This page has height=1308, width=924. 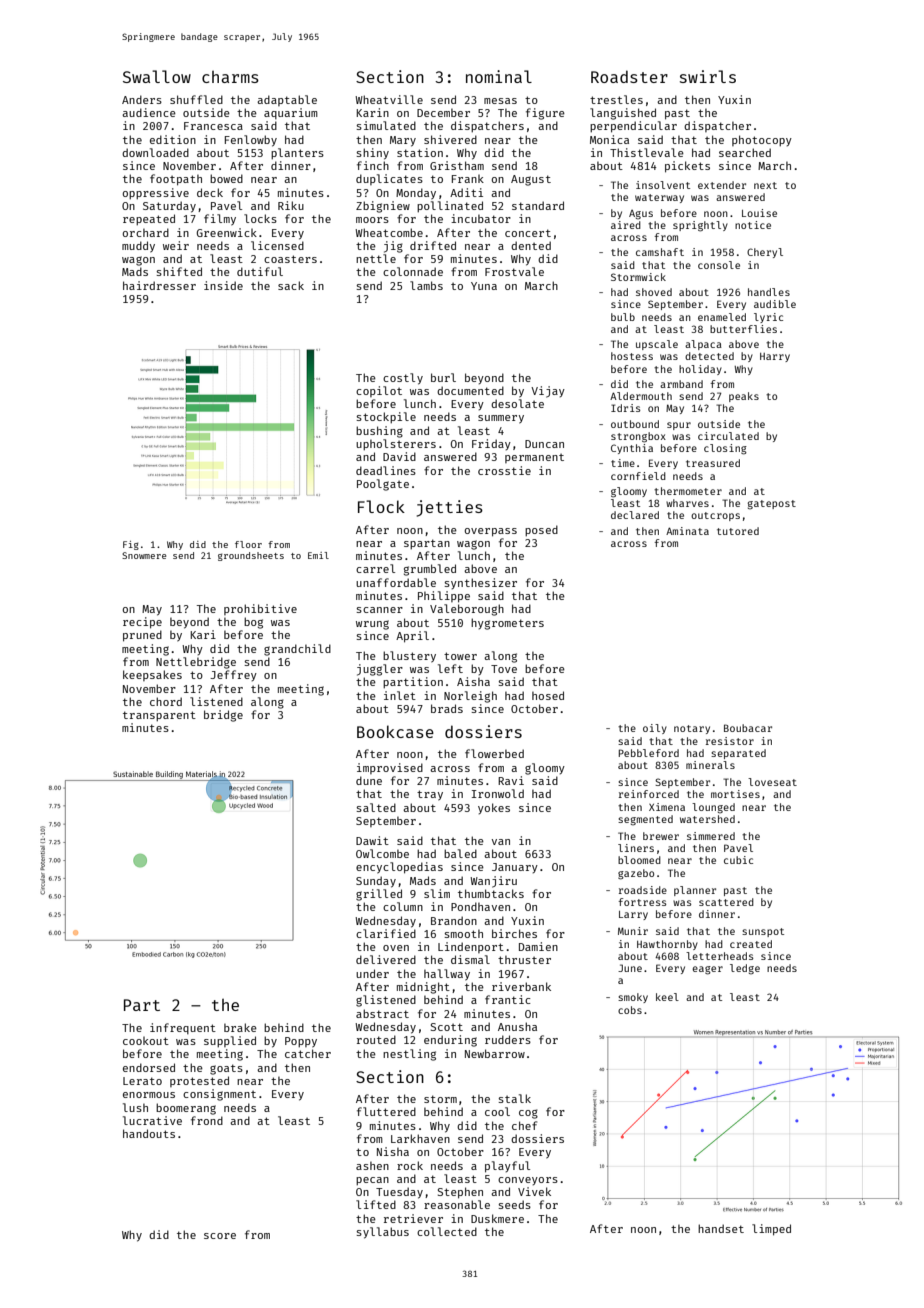 I want to click on collected, so click(x=447, y=1231).
